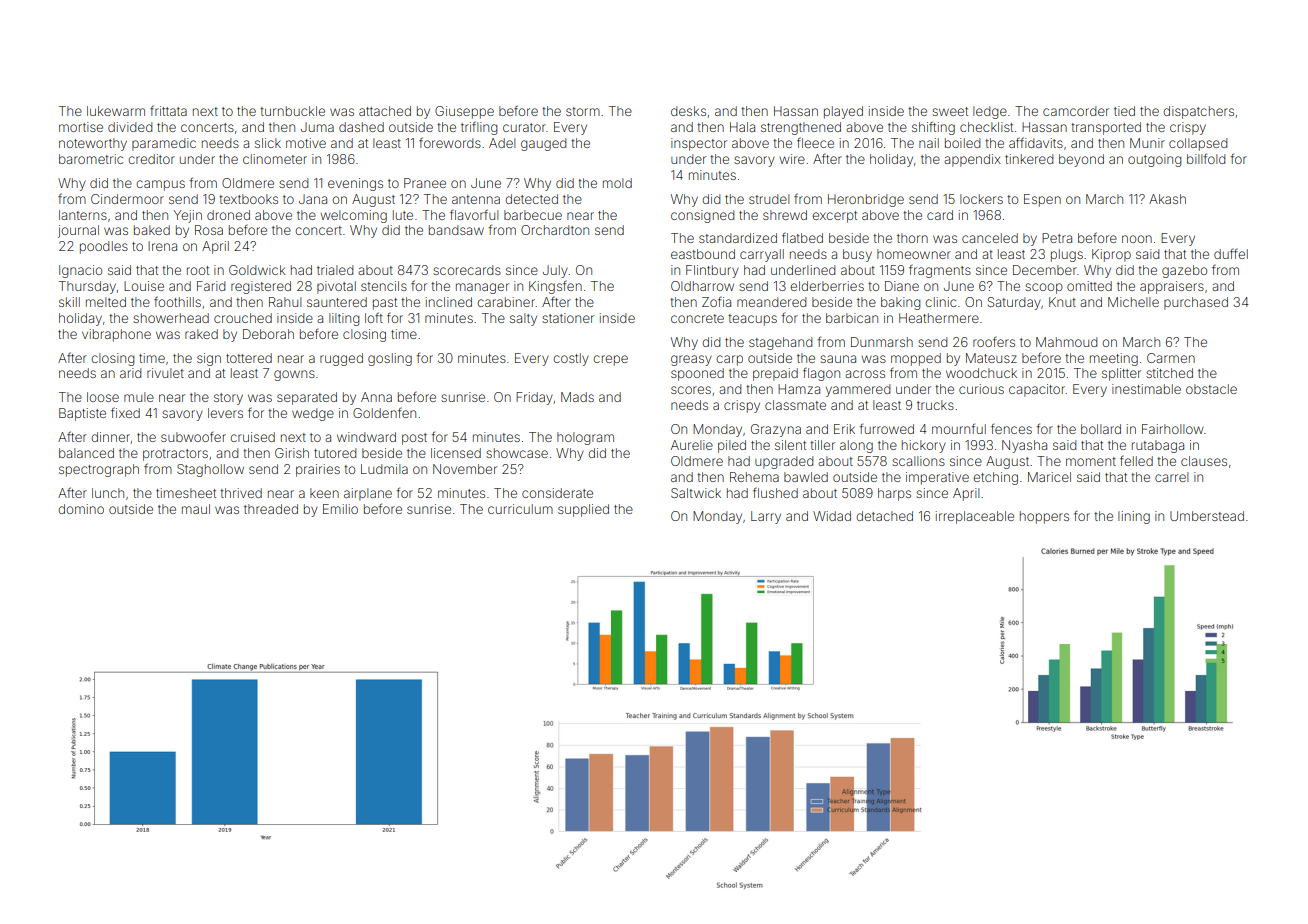  I want to click on Cindermoor, so click(127, 199).
